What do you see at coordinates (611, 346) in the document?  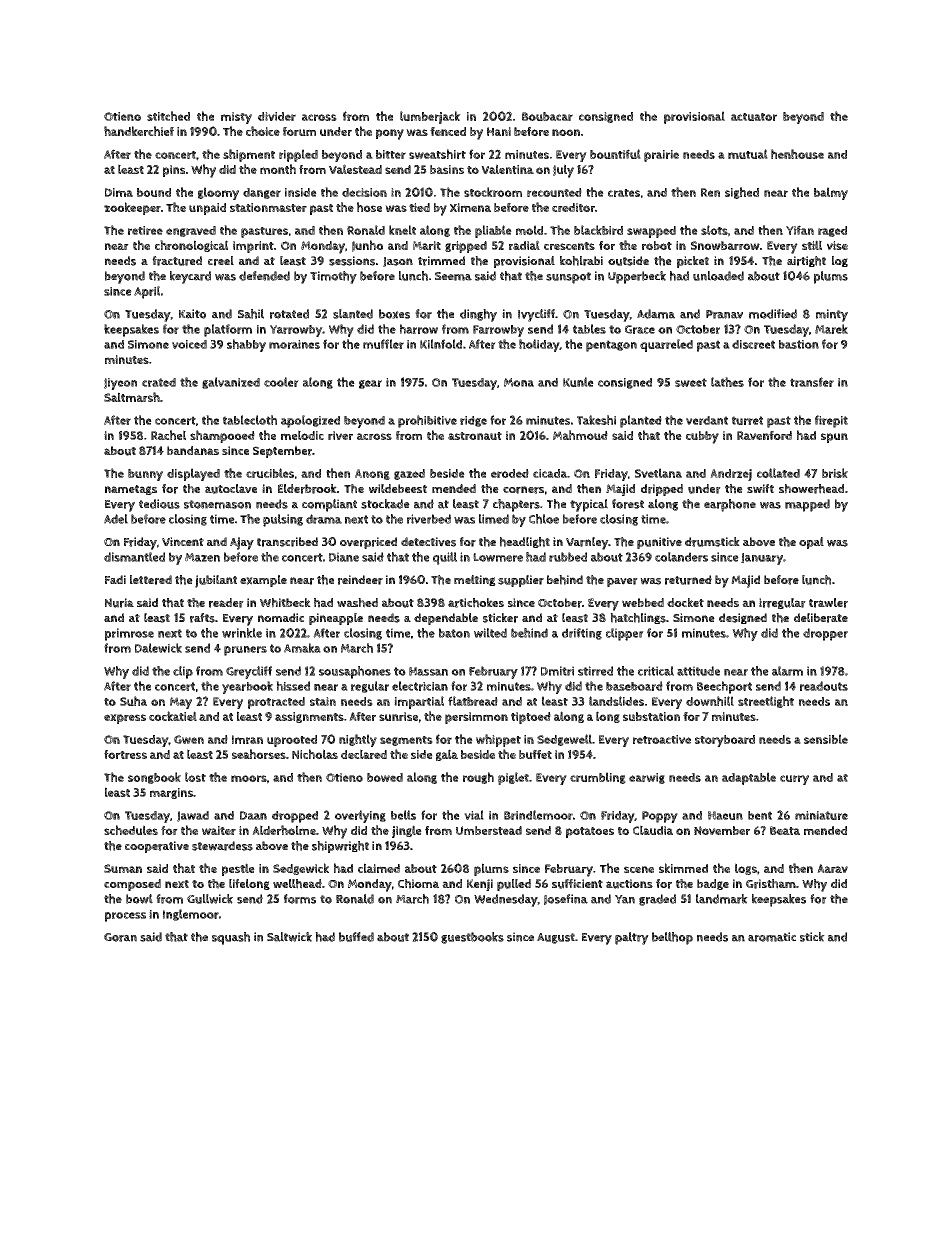 I see `pentagon` at bounding box center [611, 346].
